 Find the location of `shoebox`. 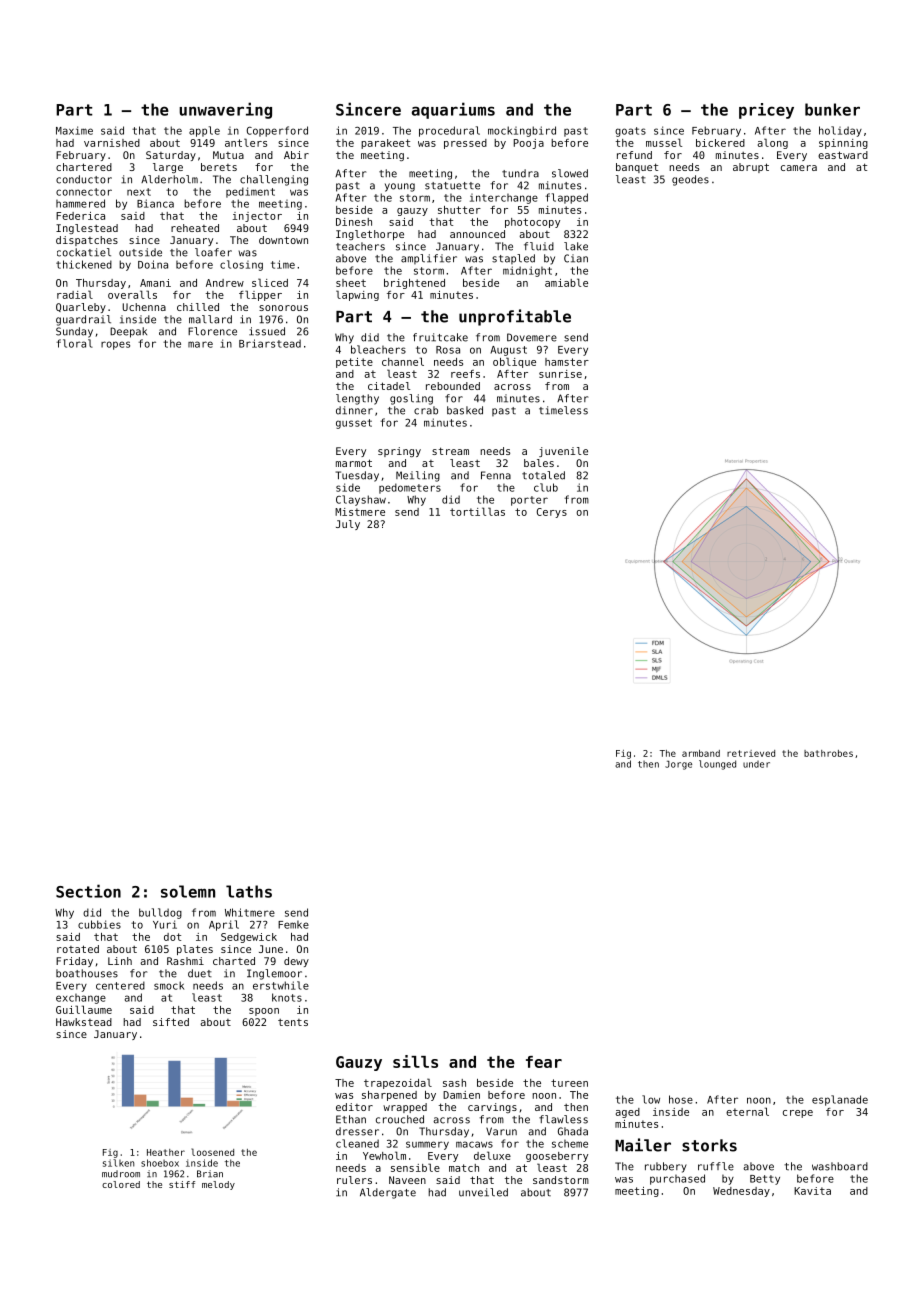

shoebox is located at coordinates (160, 1163).
